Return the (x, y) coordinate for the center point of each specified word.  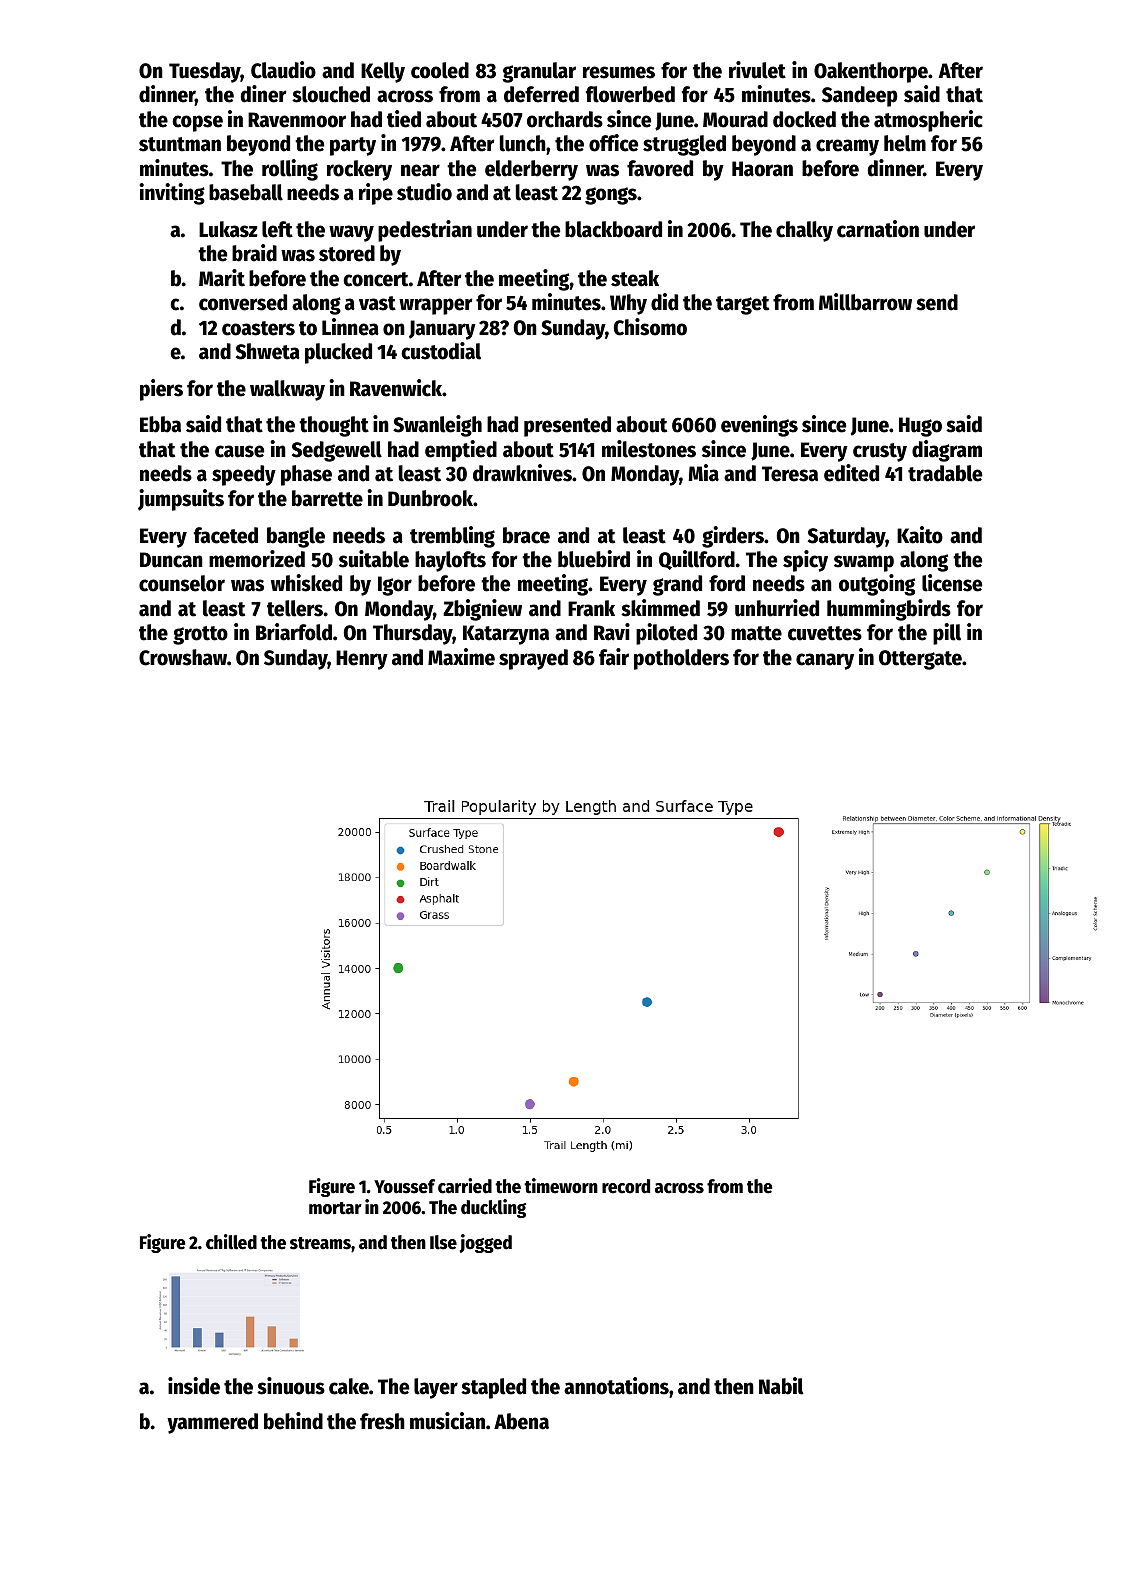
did (664, 302)
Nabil (781, 1386)
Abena (521, 1421)
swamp (864, 563)
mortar (335, 1208)
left (277, 229)
